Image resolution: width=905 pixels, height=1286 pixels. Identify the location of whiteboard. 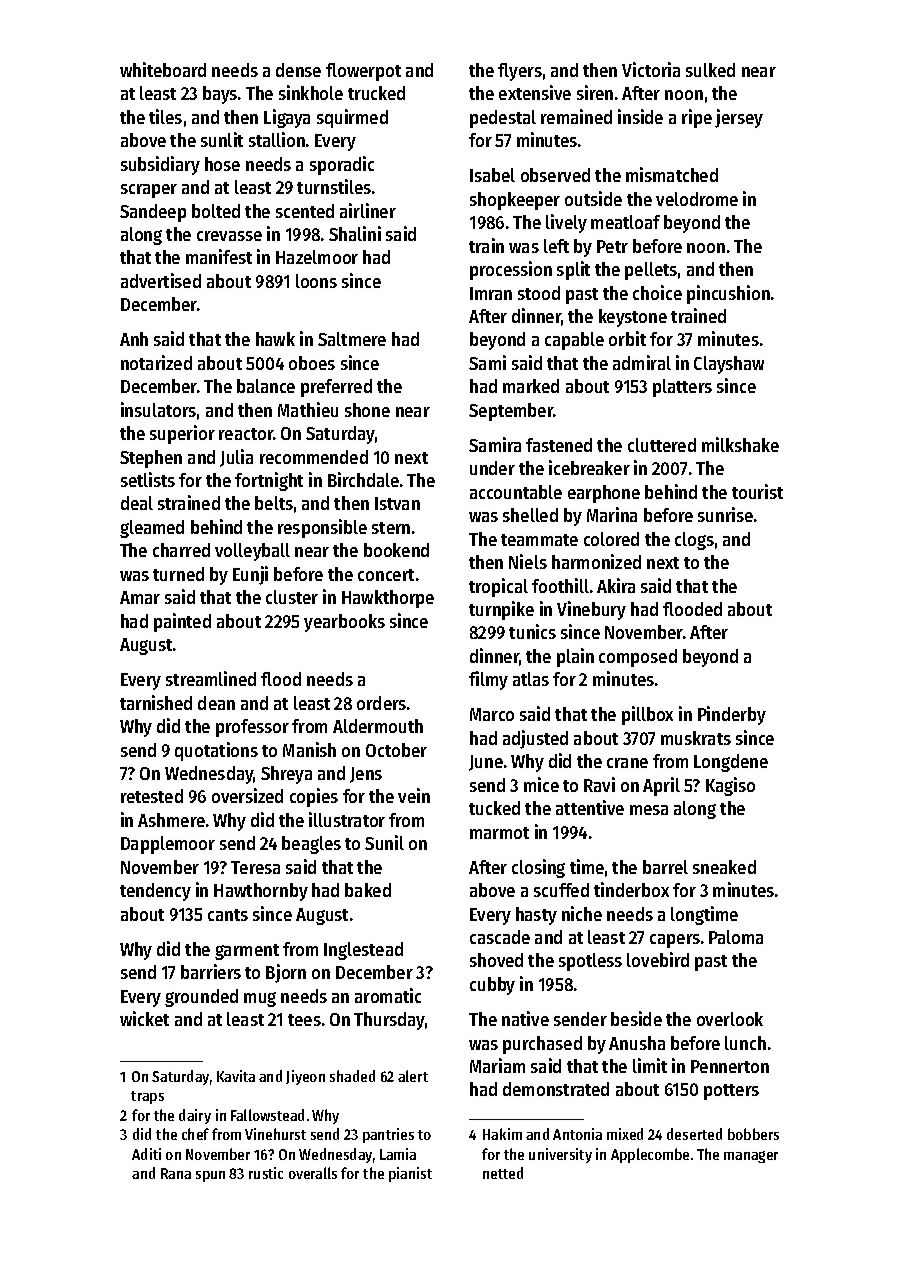
(163, 69).
